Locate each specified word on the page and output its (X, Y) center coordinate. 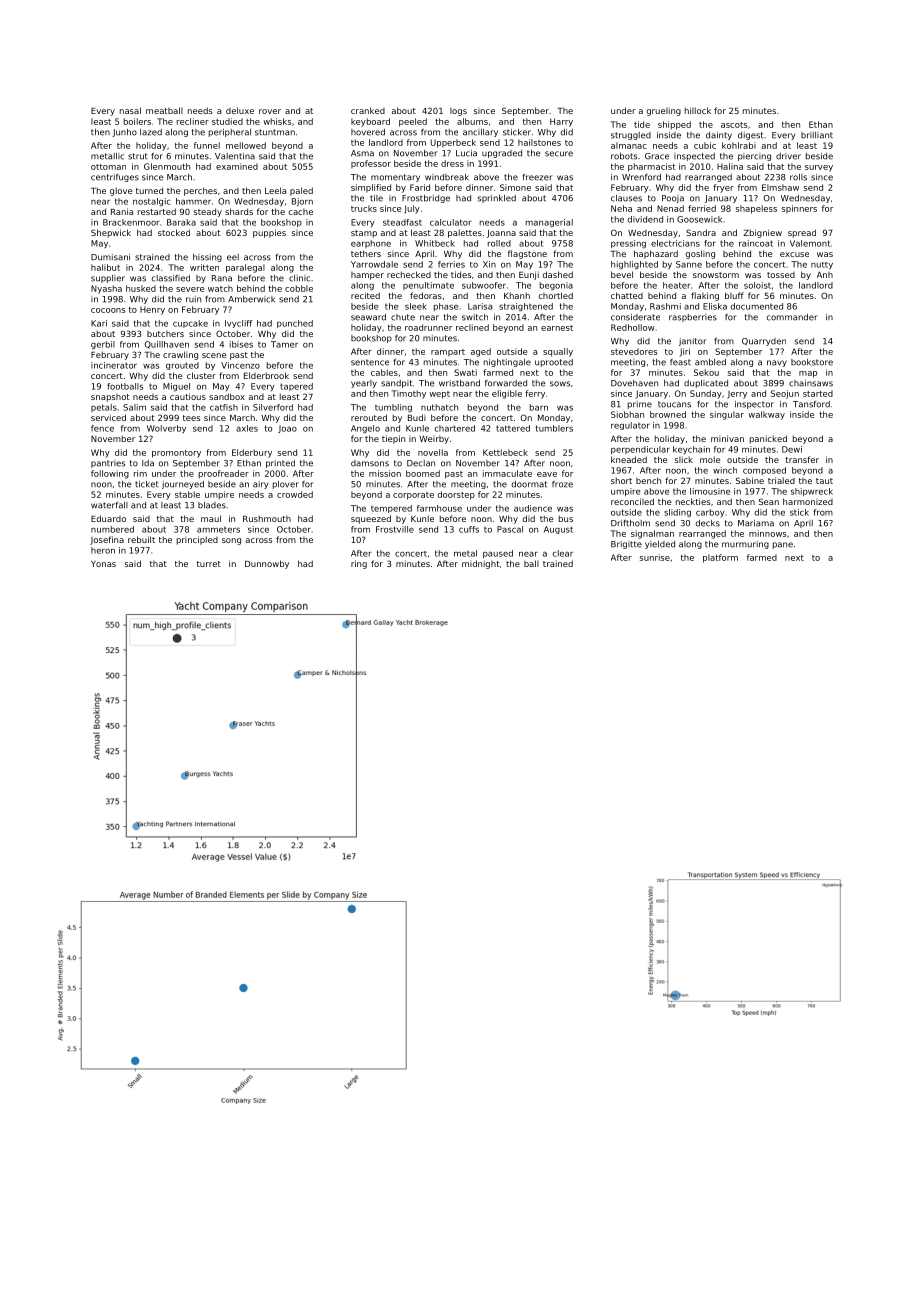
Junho (124, 133)
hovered (368, 132)
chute (403, 317)
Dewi (792, 449)
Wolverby (166, 429)
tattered (513, 428)
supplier (108, 279)
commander (792, 317)
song (231, 541)
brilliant (817, 135)
